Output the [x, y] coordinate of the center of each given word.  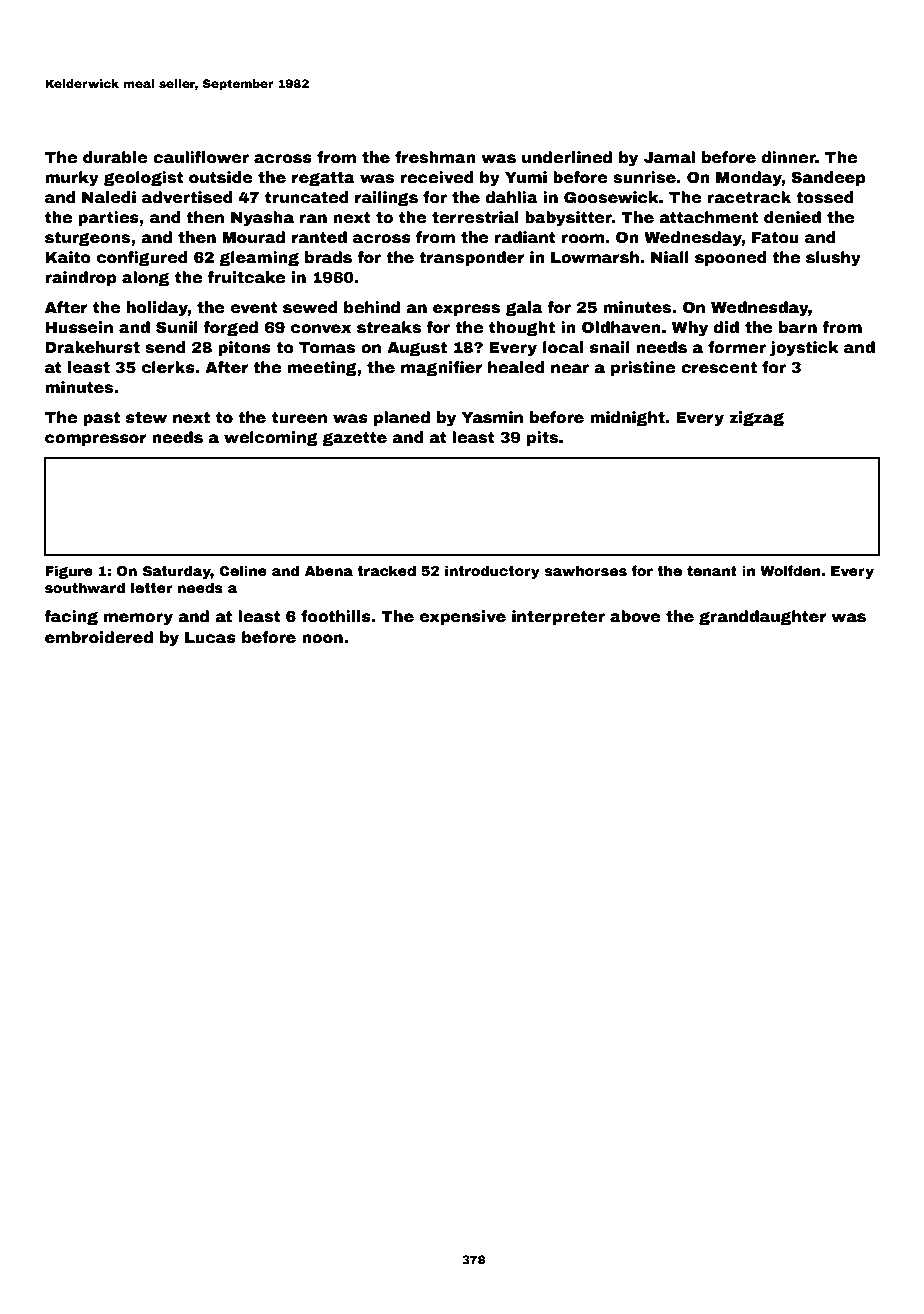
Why [690, 329]
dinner [789, 157]
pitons [244, 348]
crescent [719, 368]
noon [322, 639]
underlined [567, 157]
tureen [299, 418]
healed [516, 367]
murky [72, 179]
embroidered [99, 637]
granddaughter [763, 617]
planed [402, 418]
